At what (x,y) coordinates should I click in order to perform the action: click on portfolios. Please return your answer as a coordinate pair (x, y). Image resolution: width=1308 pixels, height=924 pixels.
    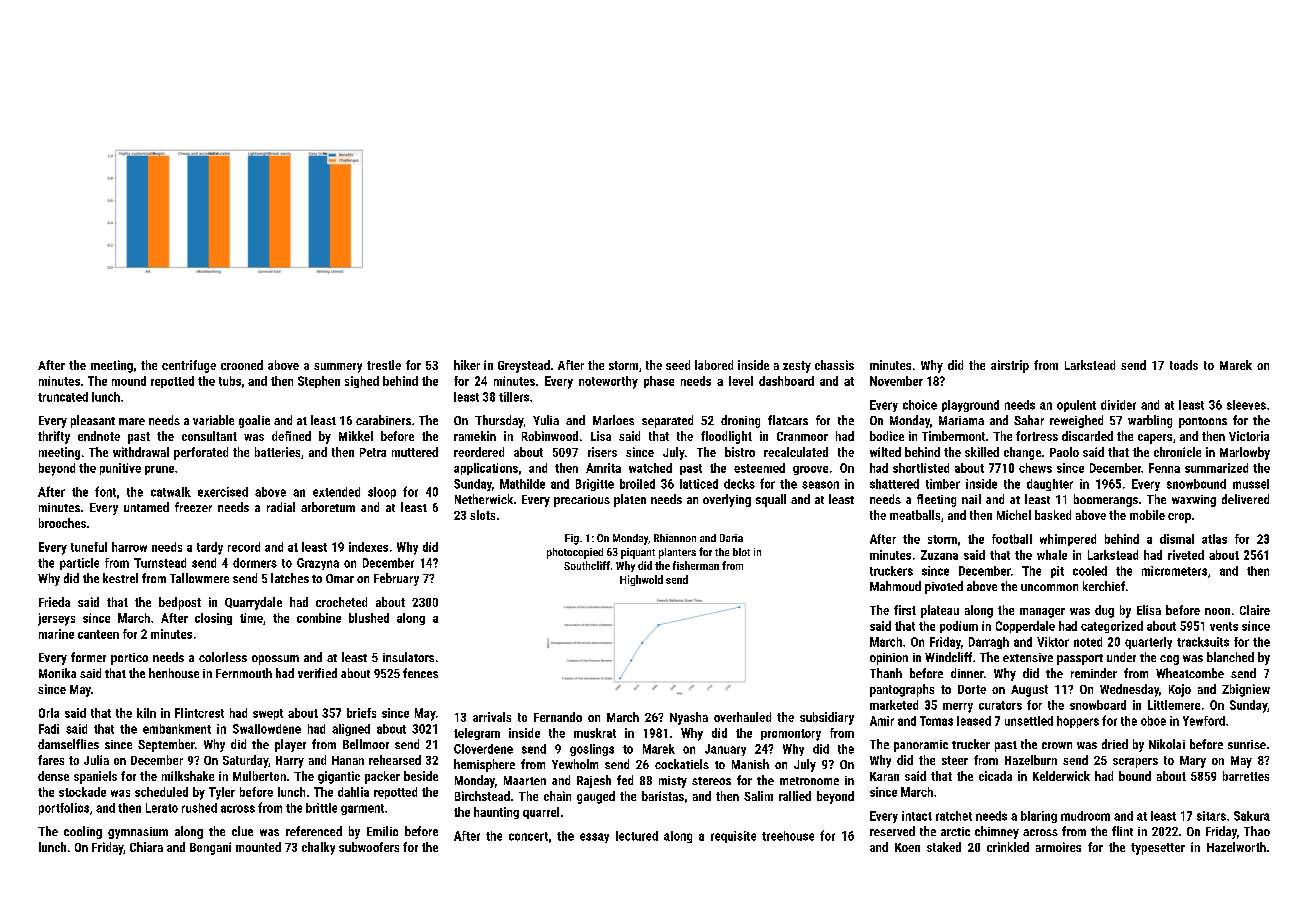
    Looking at the image, I should click on (64, 809).
